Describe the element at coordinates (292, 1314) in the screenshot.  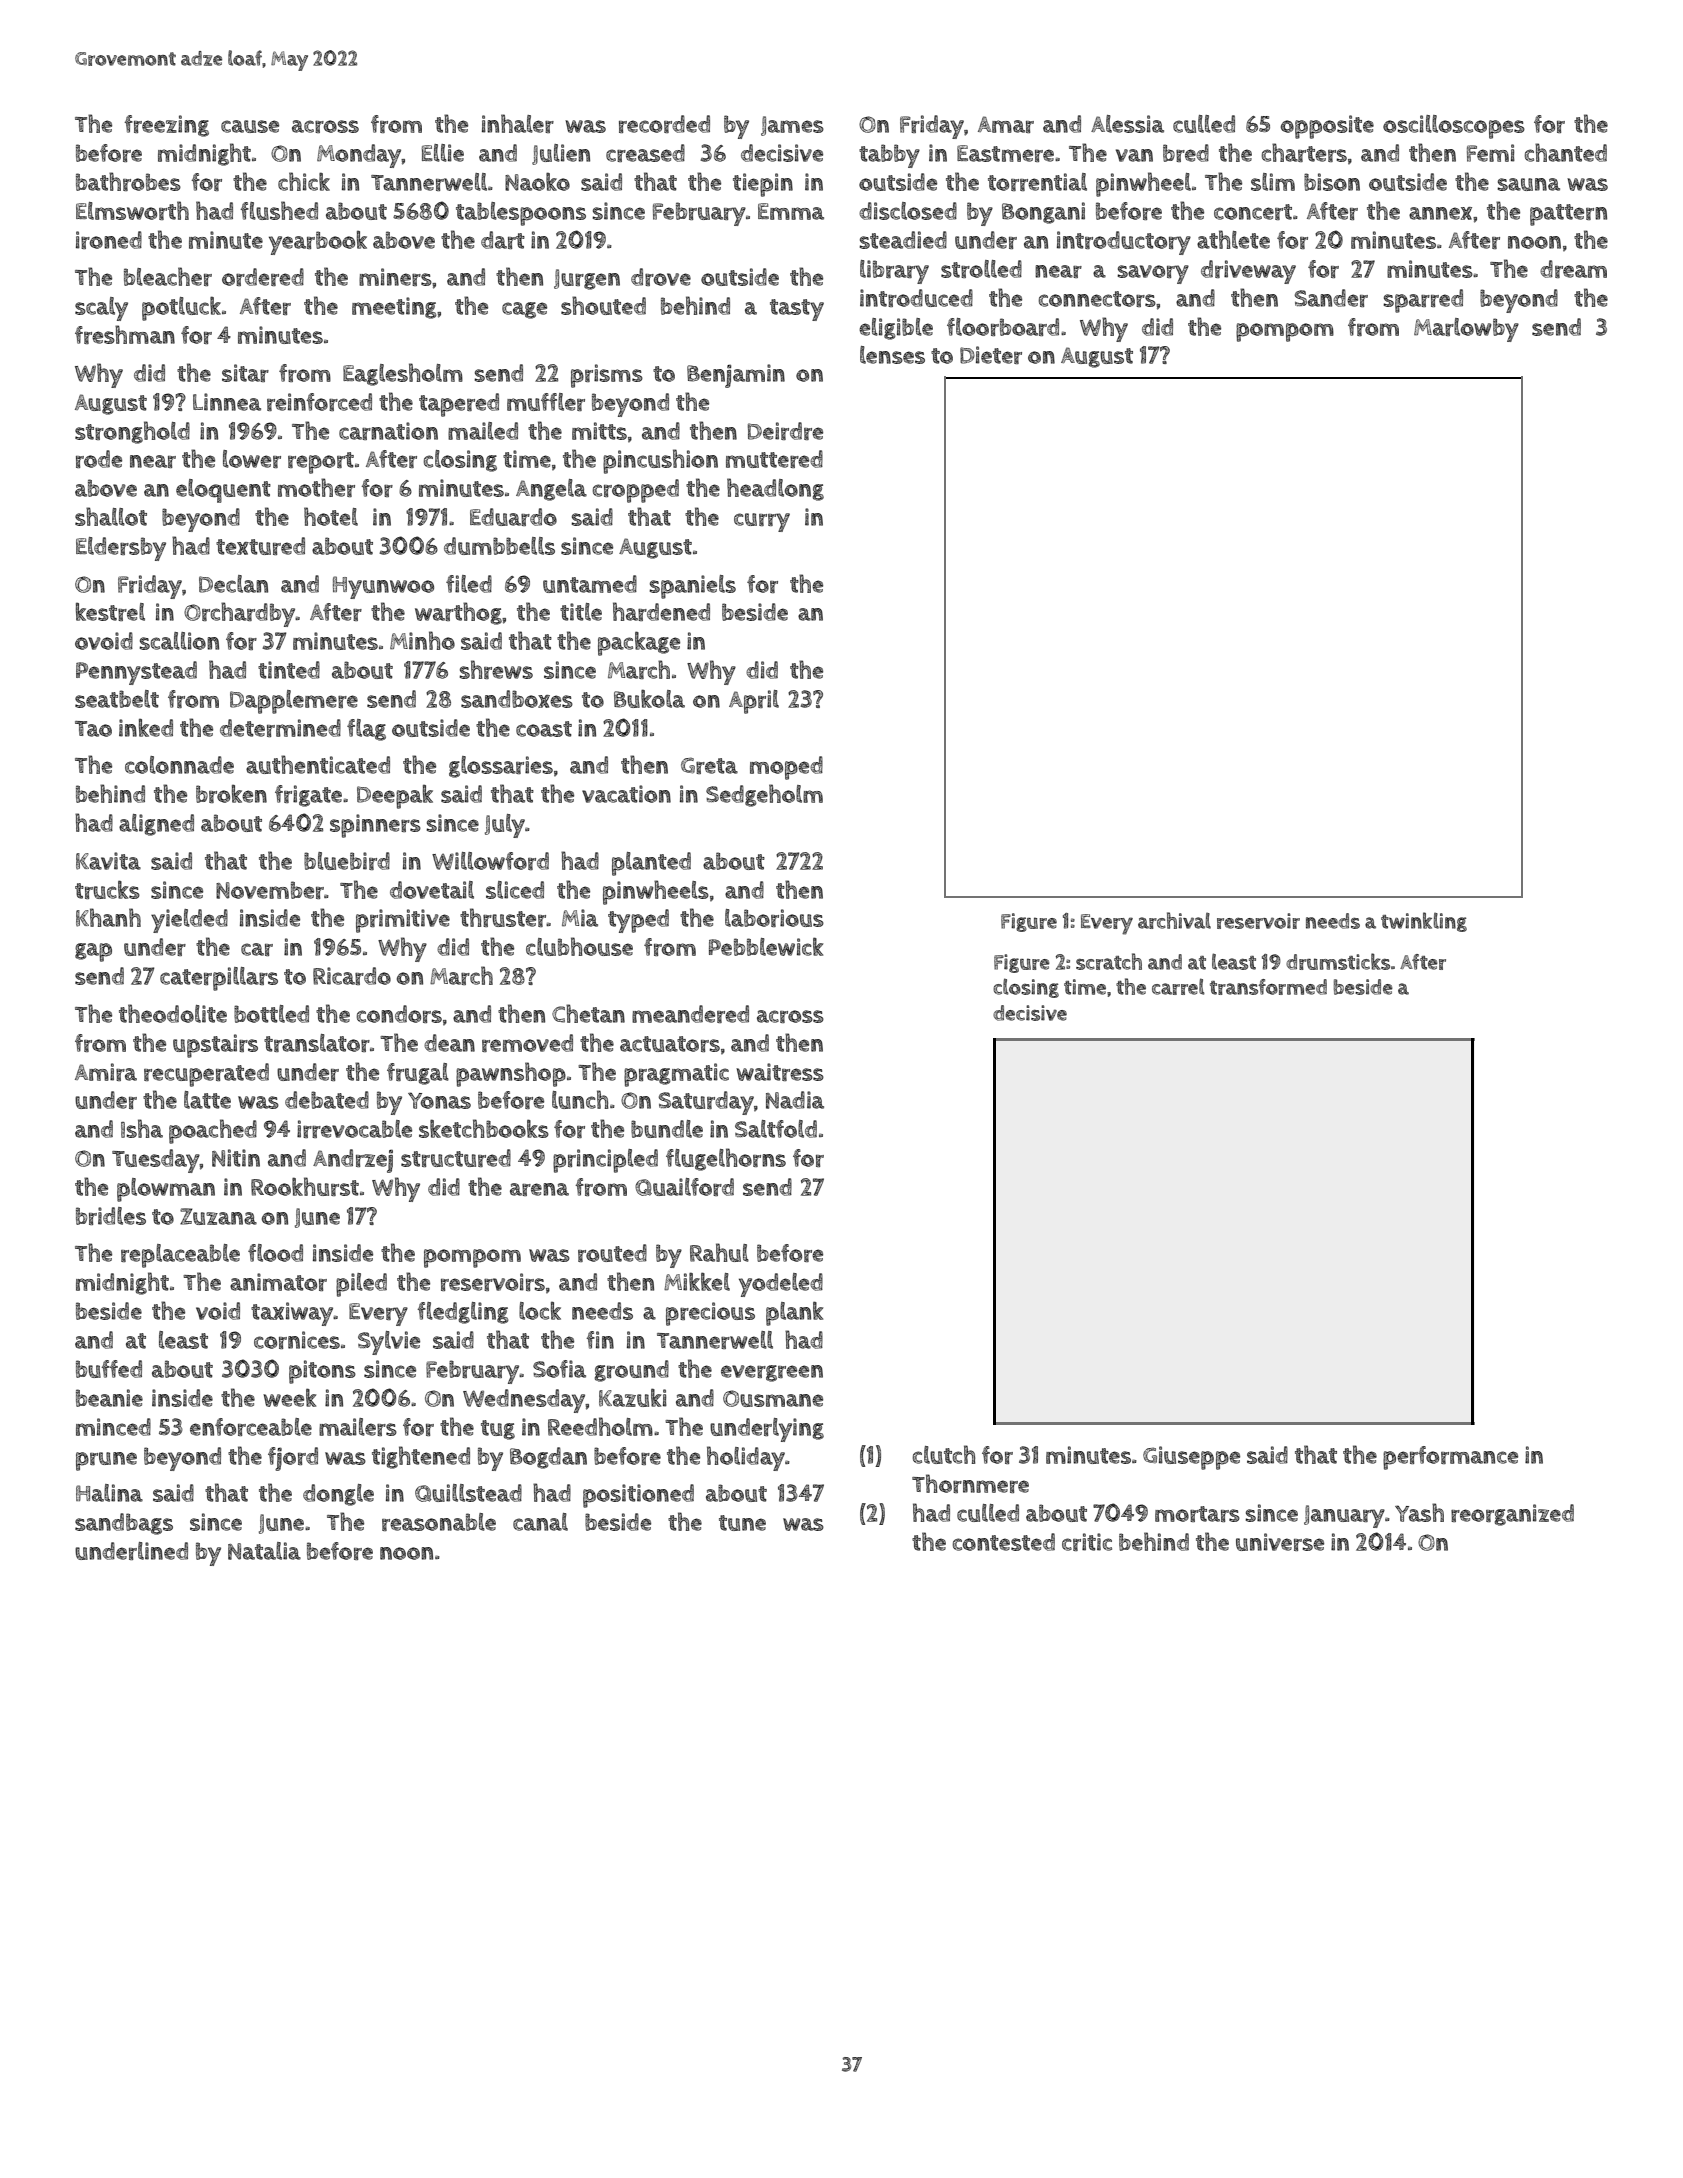
I see `taxiway` at that location.
